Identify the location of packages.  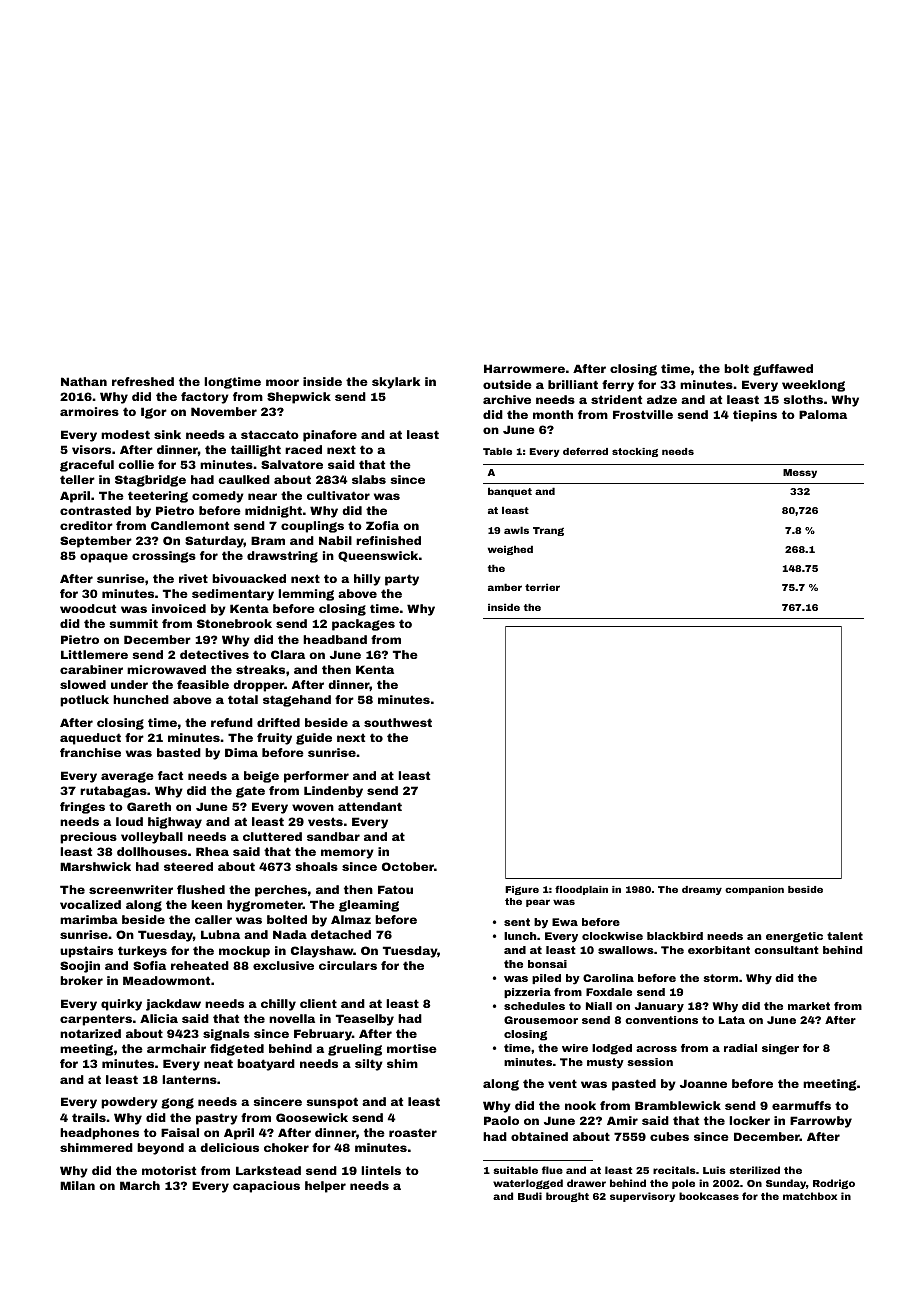
(363, 625).
